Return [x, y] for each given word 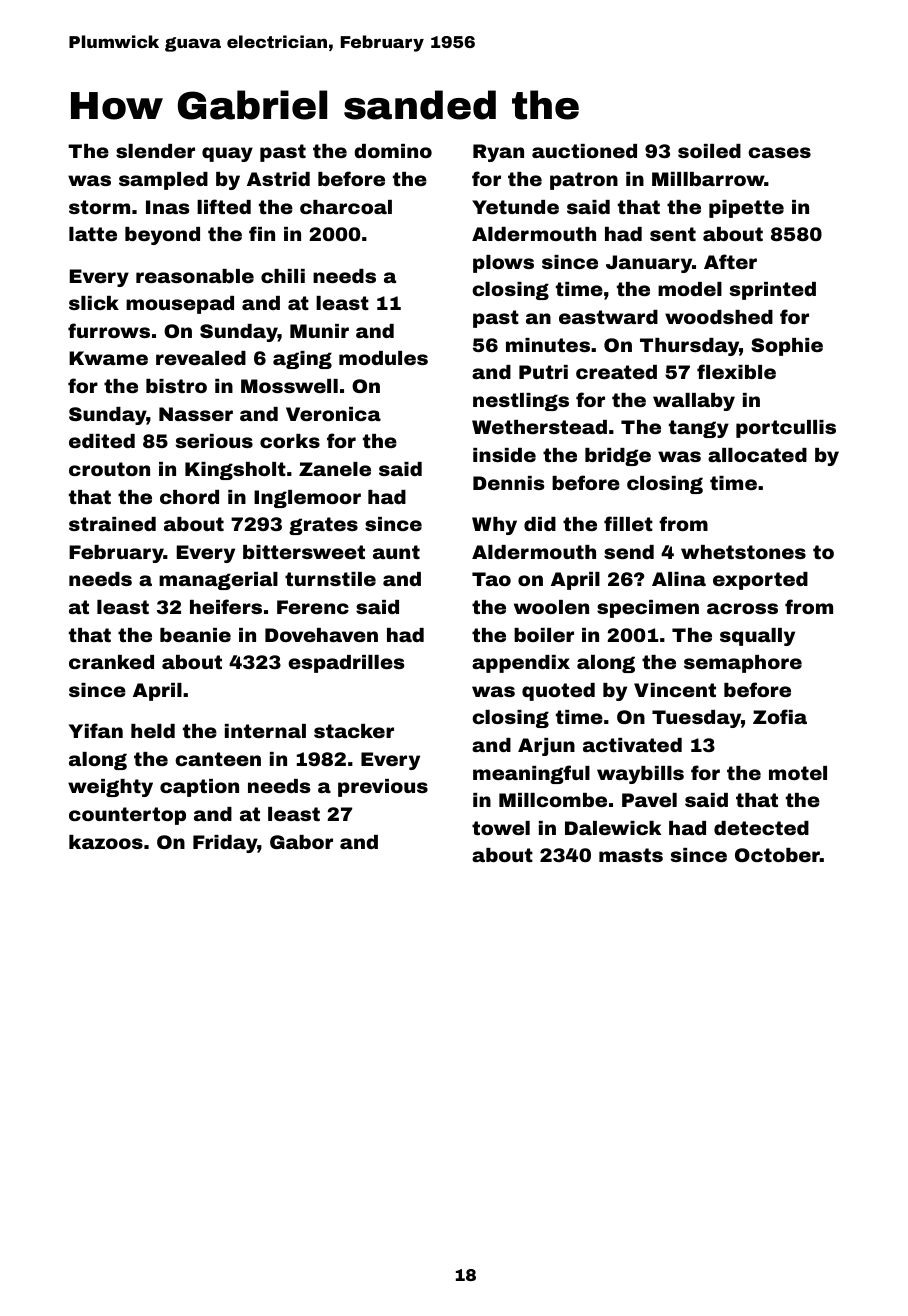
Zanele [335, 469]
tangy [699, 429]
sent [673, 234]
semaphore [743, 664]
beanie [195, 635]
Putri [543, 372]
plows [503, 264]
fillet [628, 523]
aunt [396, 552]
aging [302, 360]
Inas [168, 207]
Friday [225, 844]
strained [112, 524]
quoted [558, 692]
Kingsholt [235, 471]
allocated [757, 455]
